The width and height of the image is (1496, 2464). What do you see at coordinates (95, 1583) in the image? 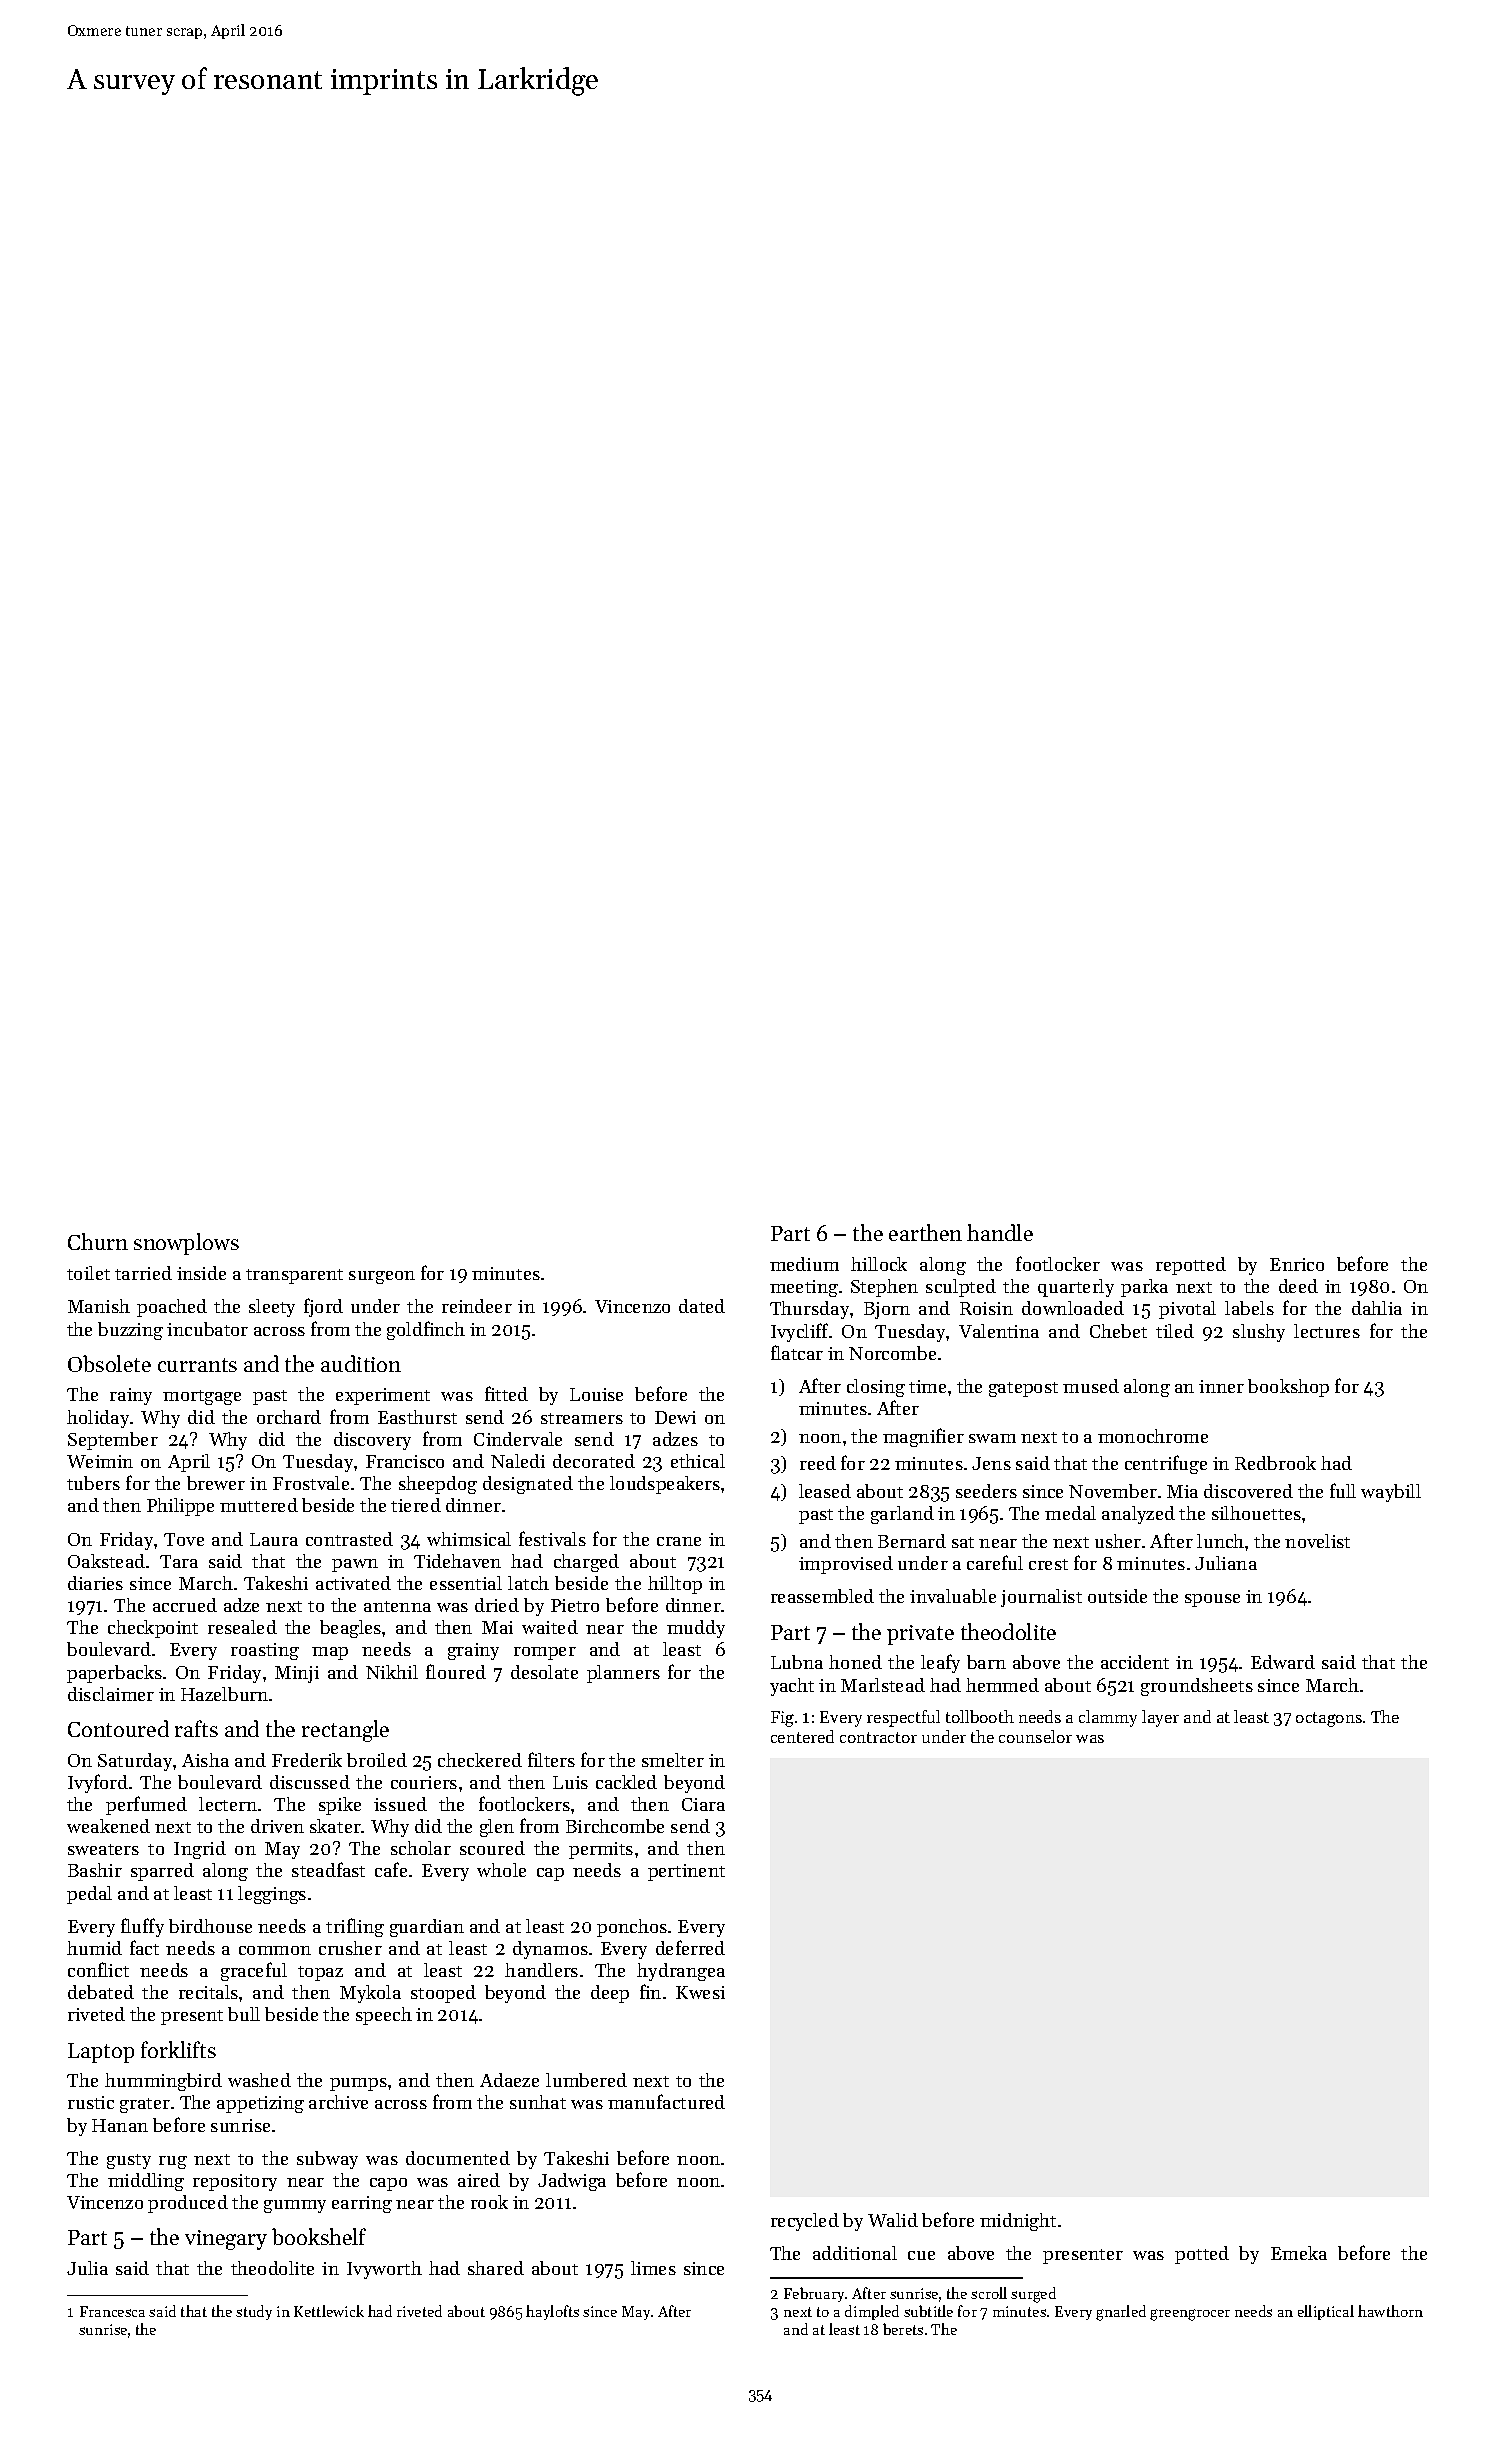
I see `diaries` at bounding box center [95, 1583].
